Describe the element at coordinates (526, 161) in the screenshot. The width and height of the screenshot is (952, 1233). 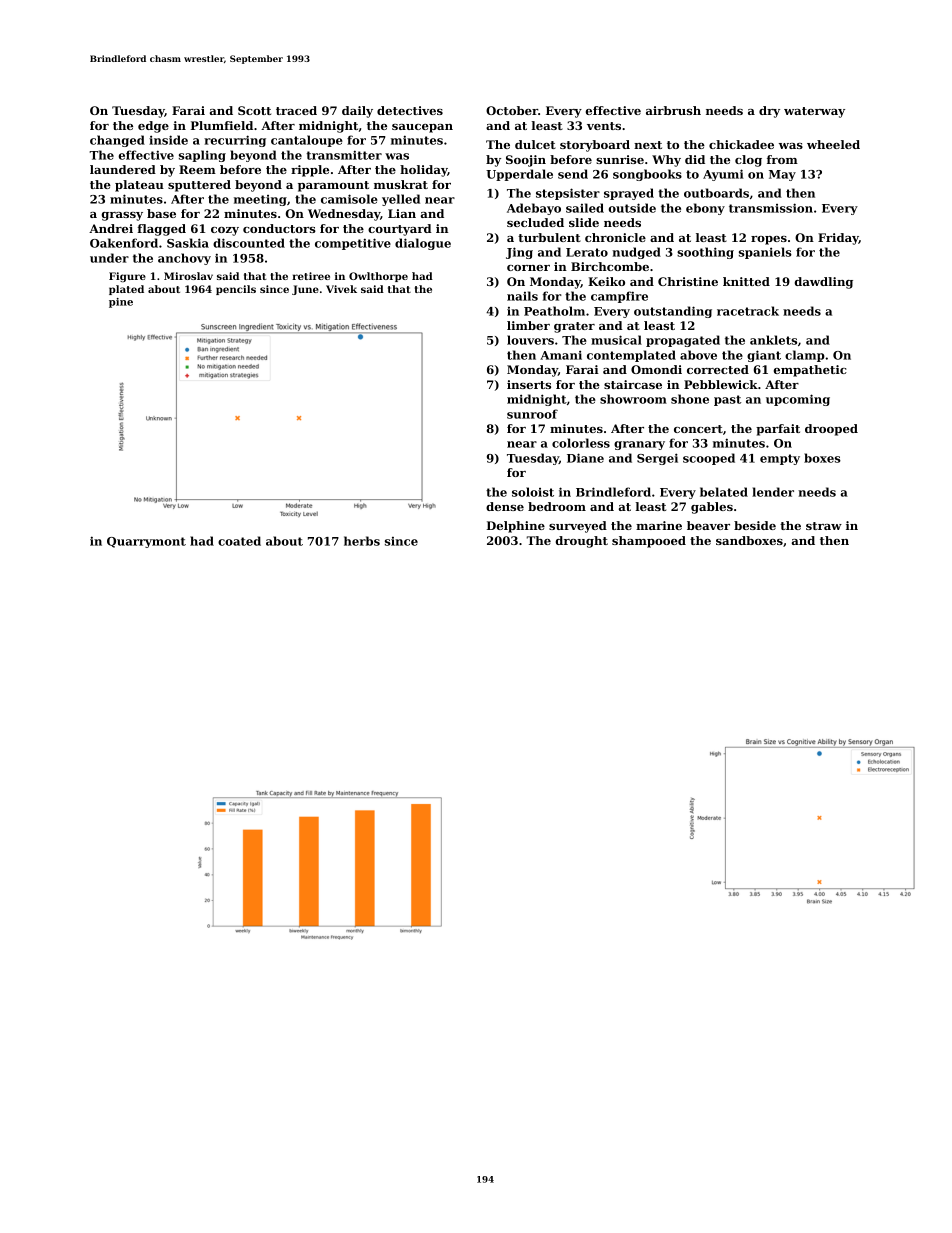
I see `Soojin` at that location.
